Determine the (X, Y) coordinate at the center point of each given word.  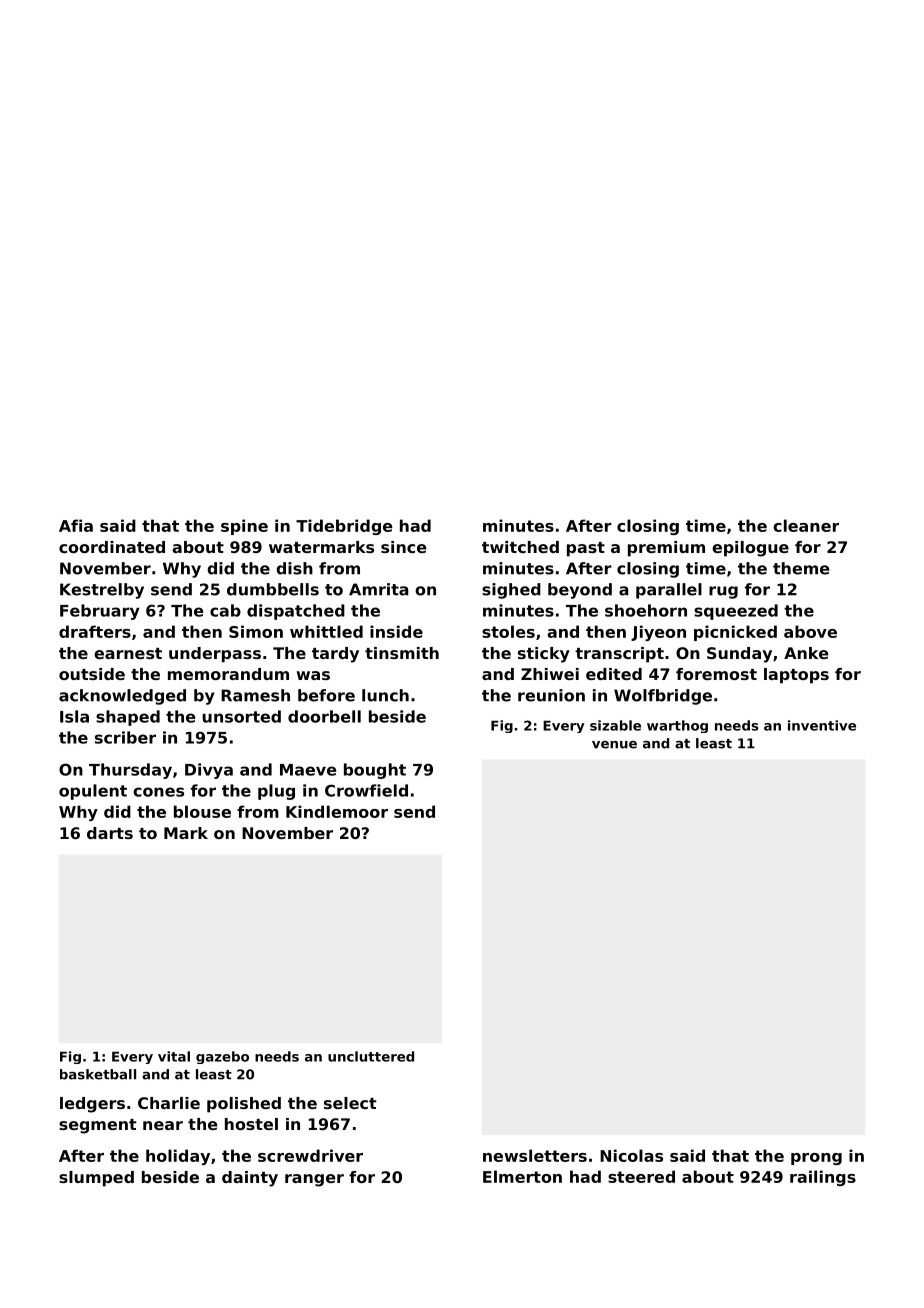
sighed (511, 591)
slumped (96, 1179)
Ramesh (255, 695)
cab (225, 610)
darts (110, 833)
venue (614, 745)
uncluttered (371, 1056)
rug (723, 592)
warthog (677, 726)
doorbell (324, 716)
